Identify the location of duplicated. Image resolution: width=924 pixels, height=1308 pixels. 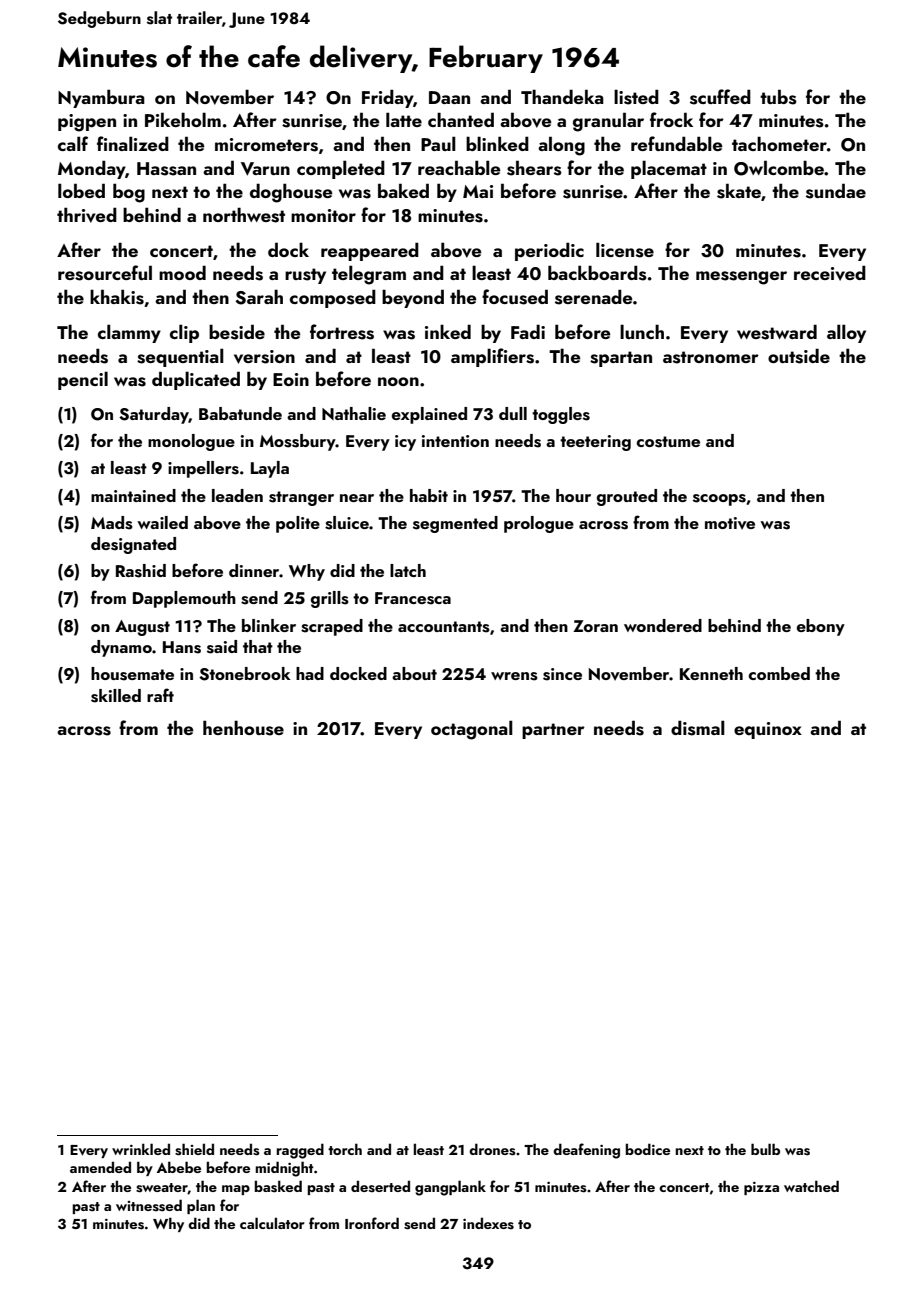
(196, 380).
